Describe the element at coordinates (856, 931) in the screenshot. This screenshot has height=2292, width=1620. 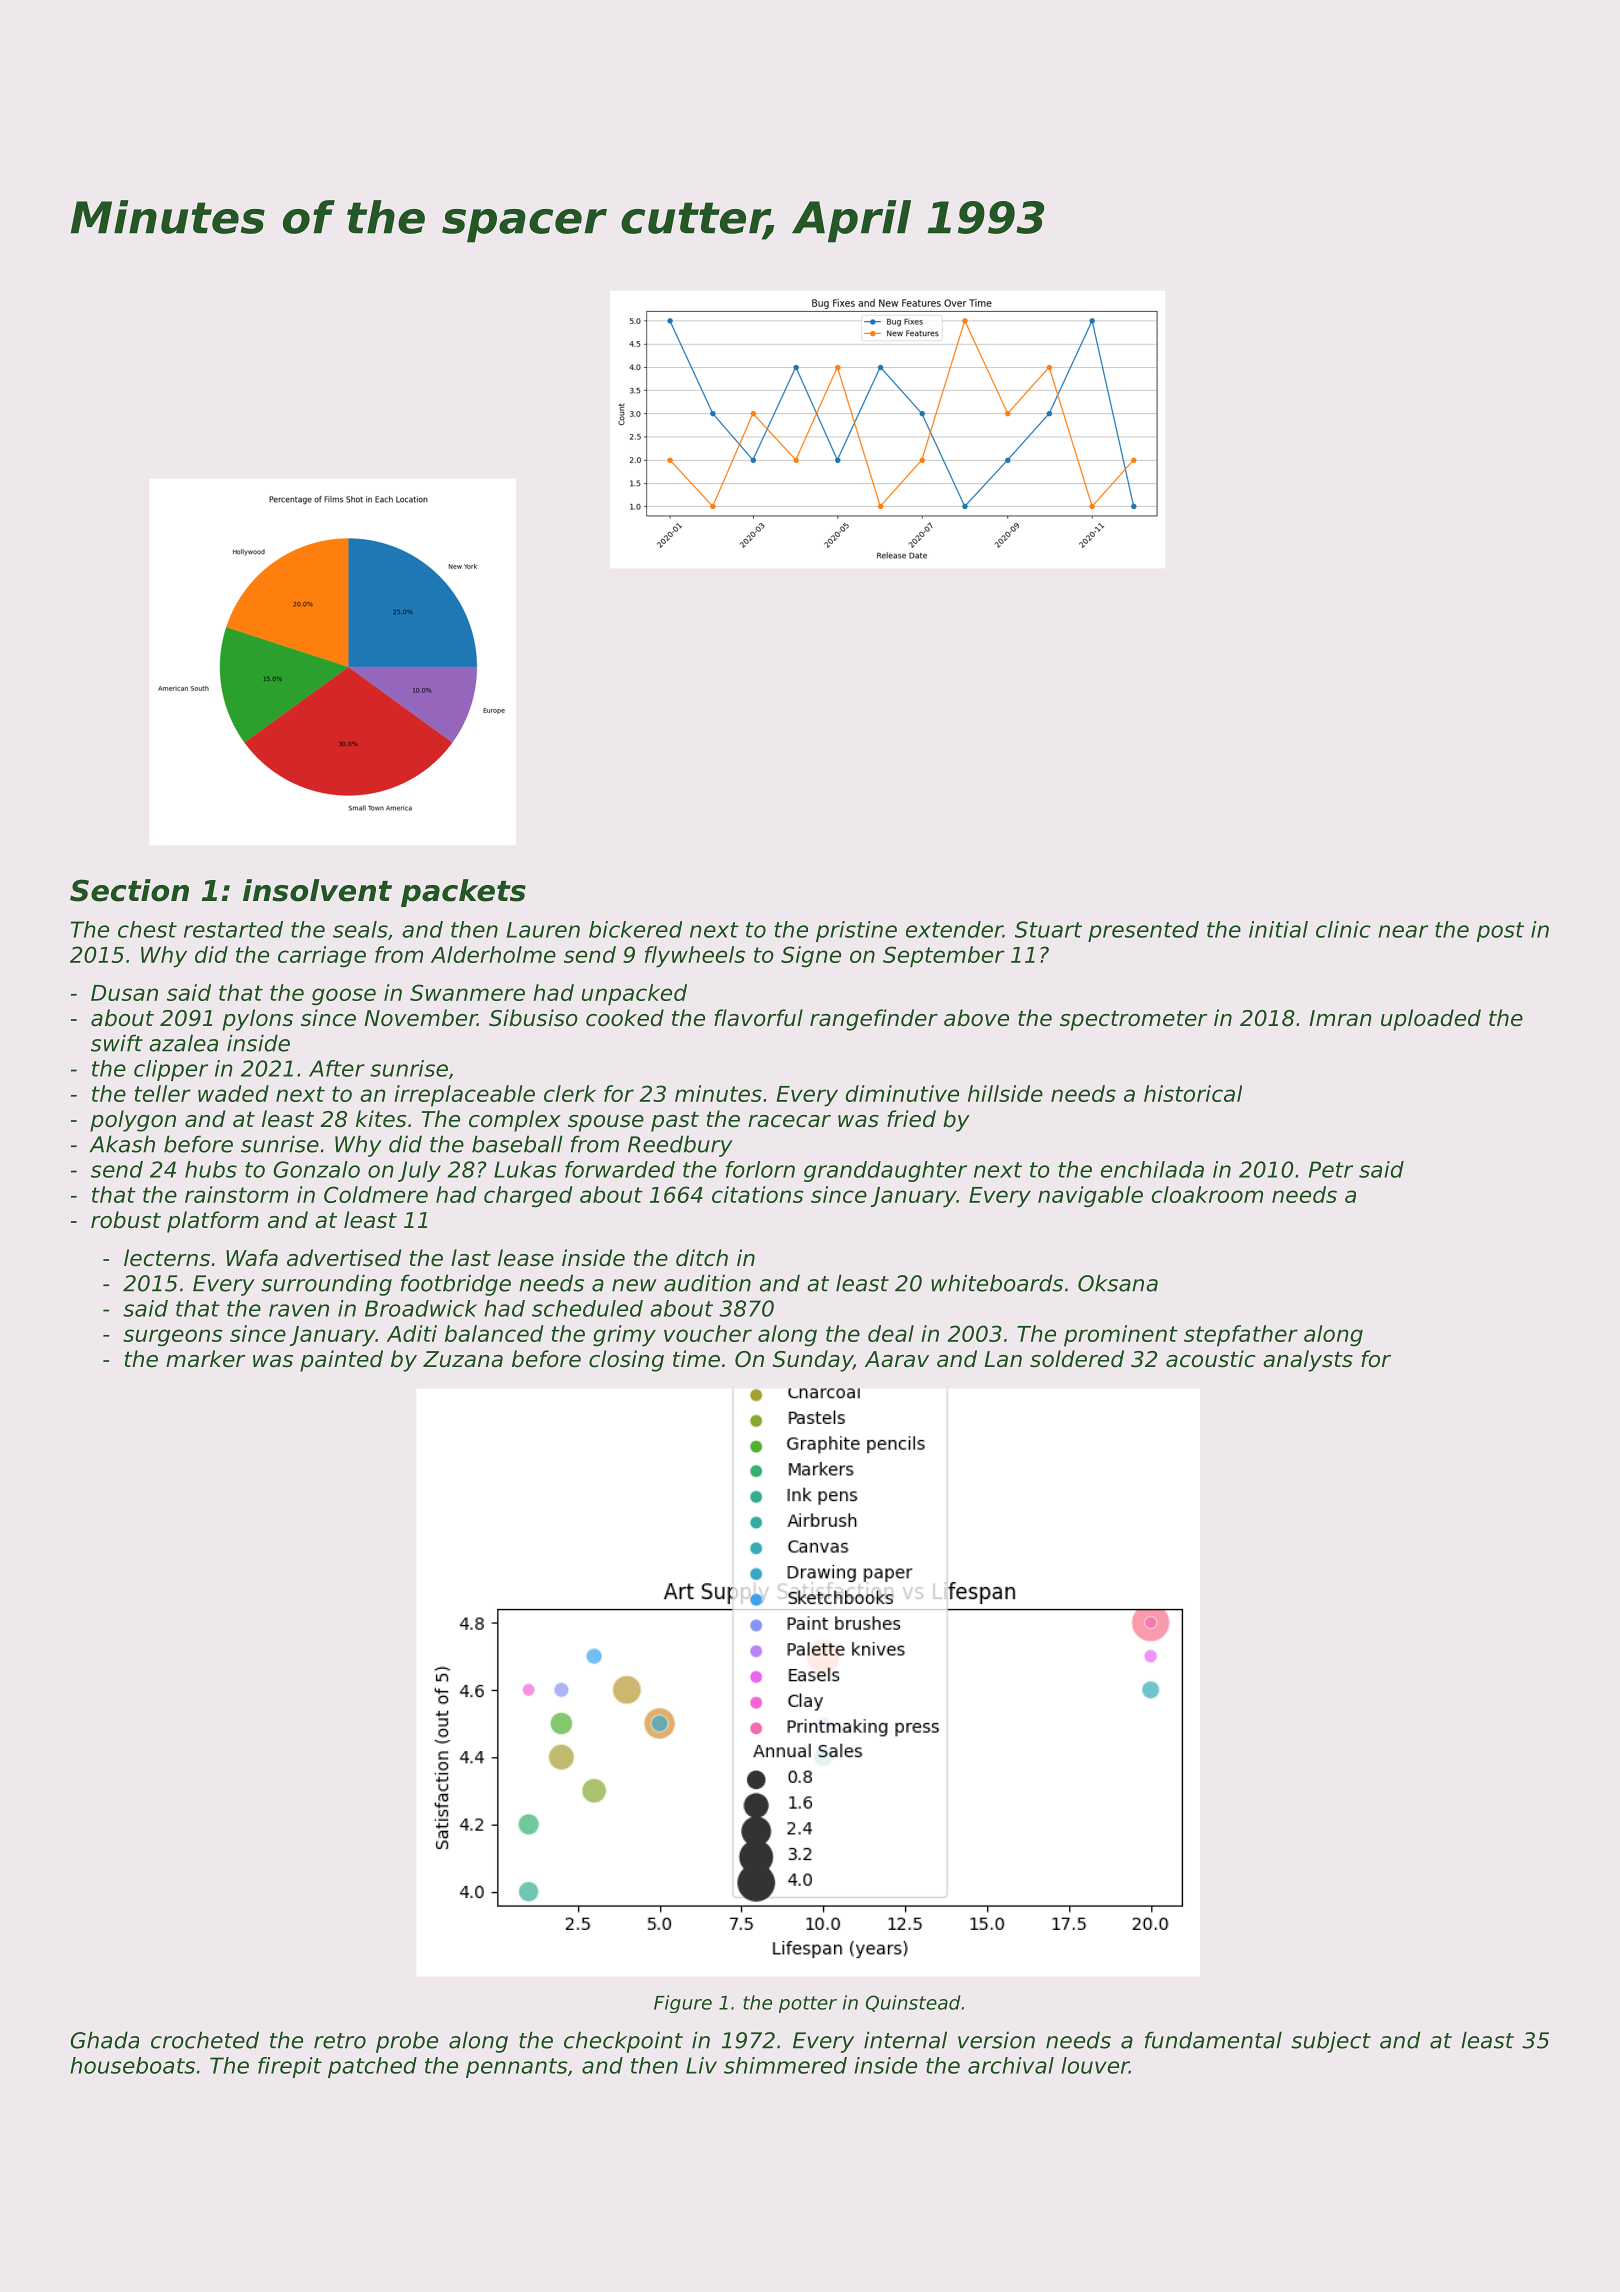
I see `pristine` at that location.
